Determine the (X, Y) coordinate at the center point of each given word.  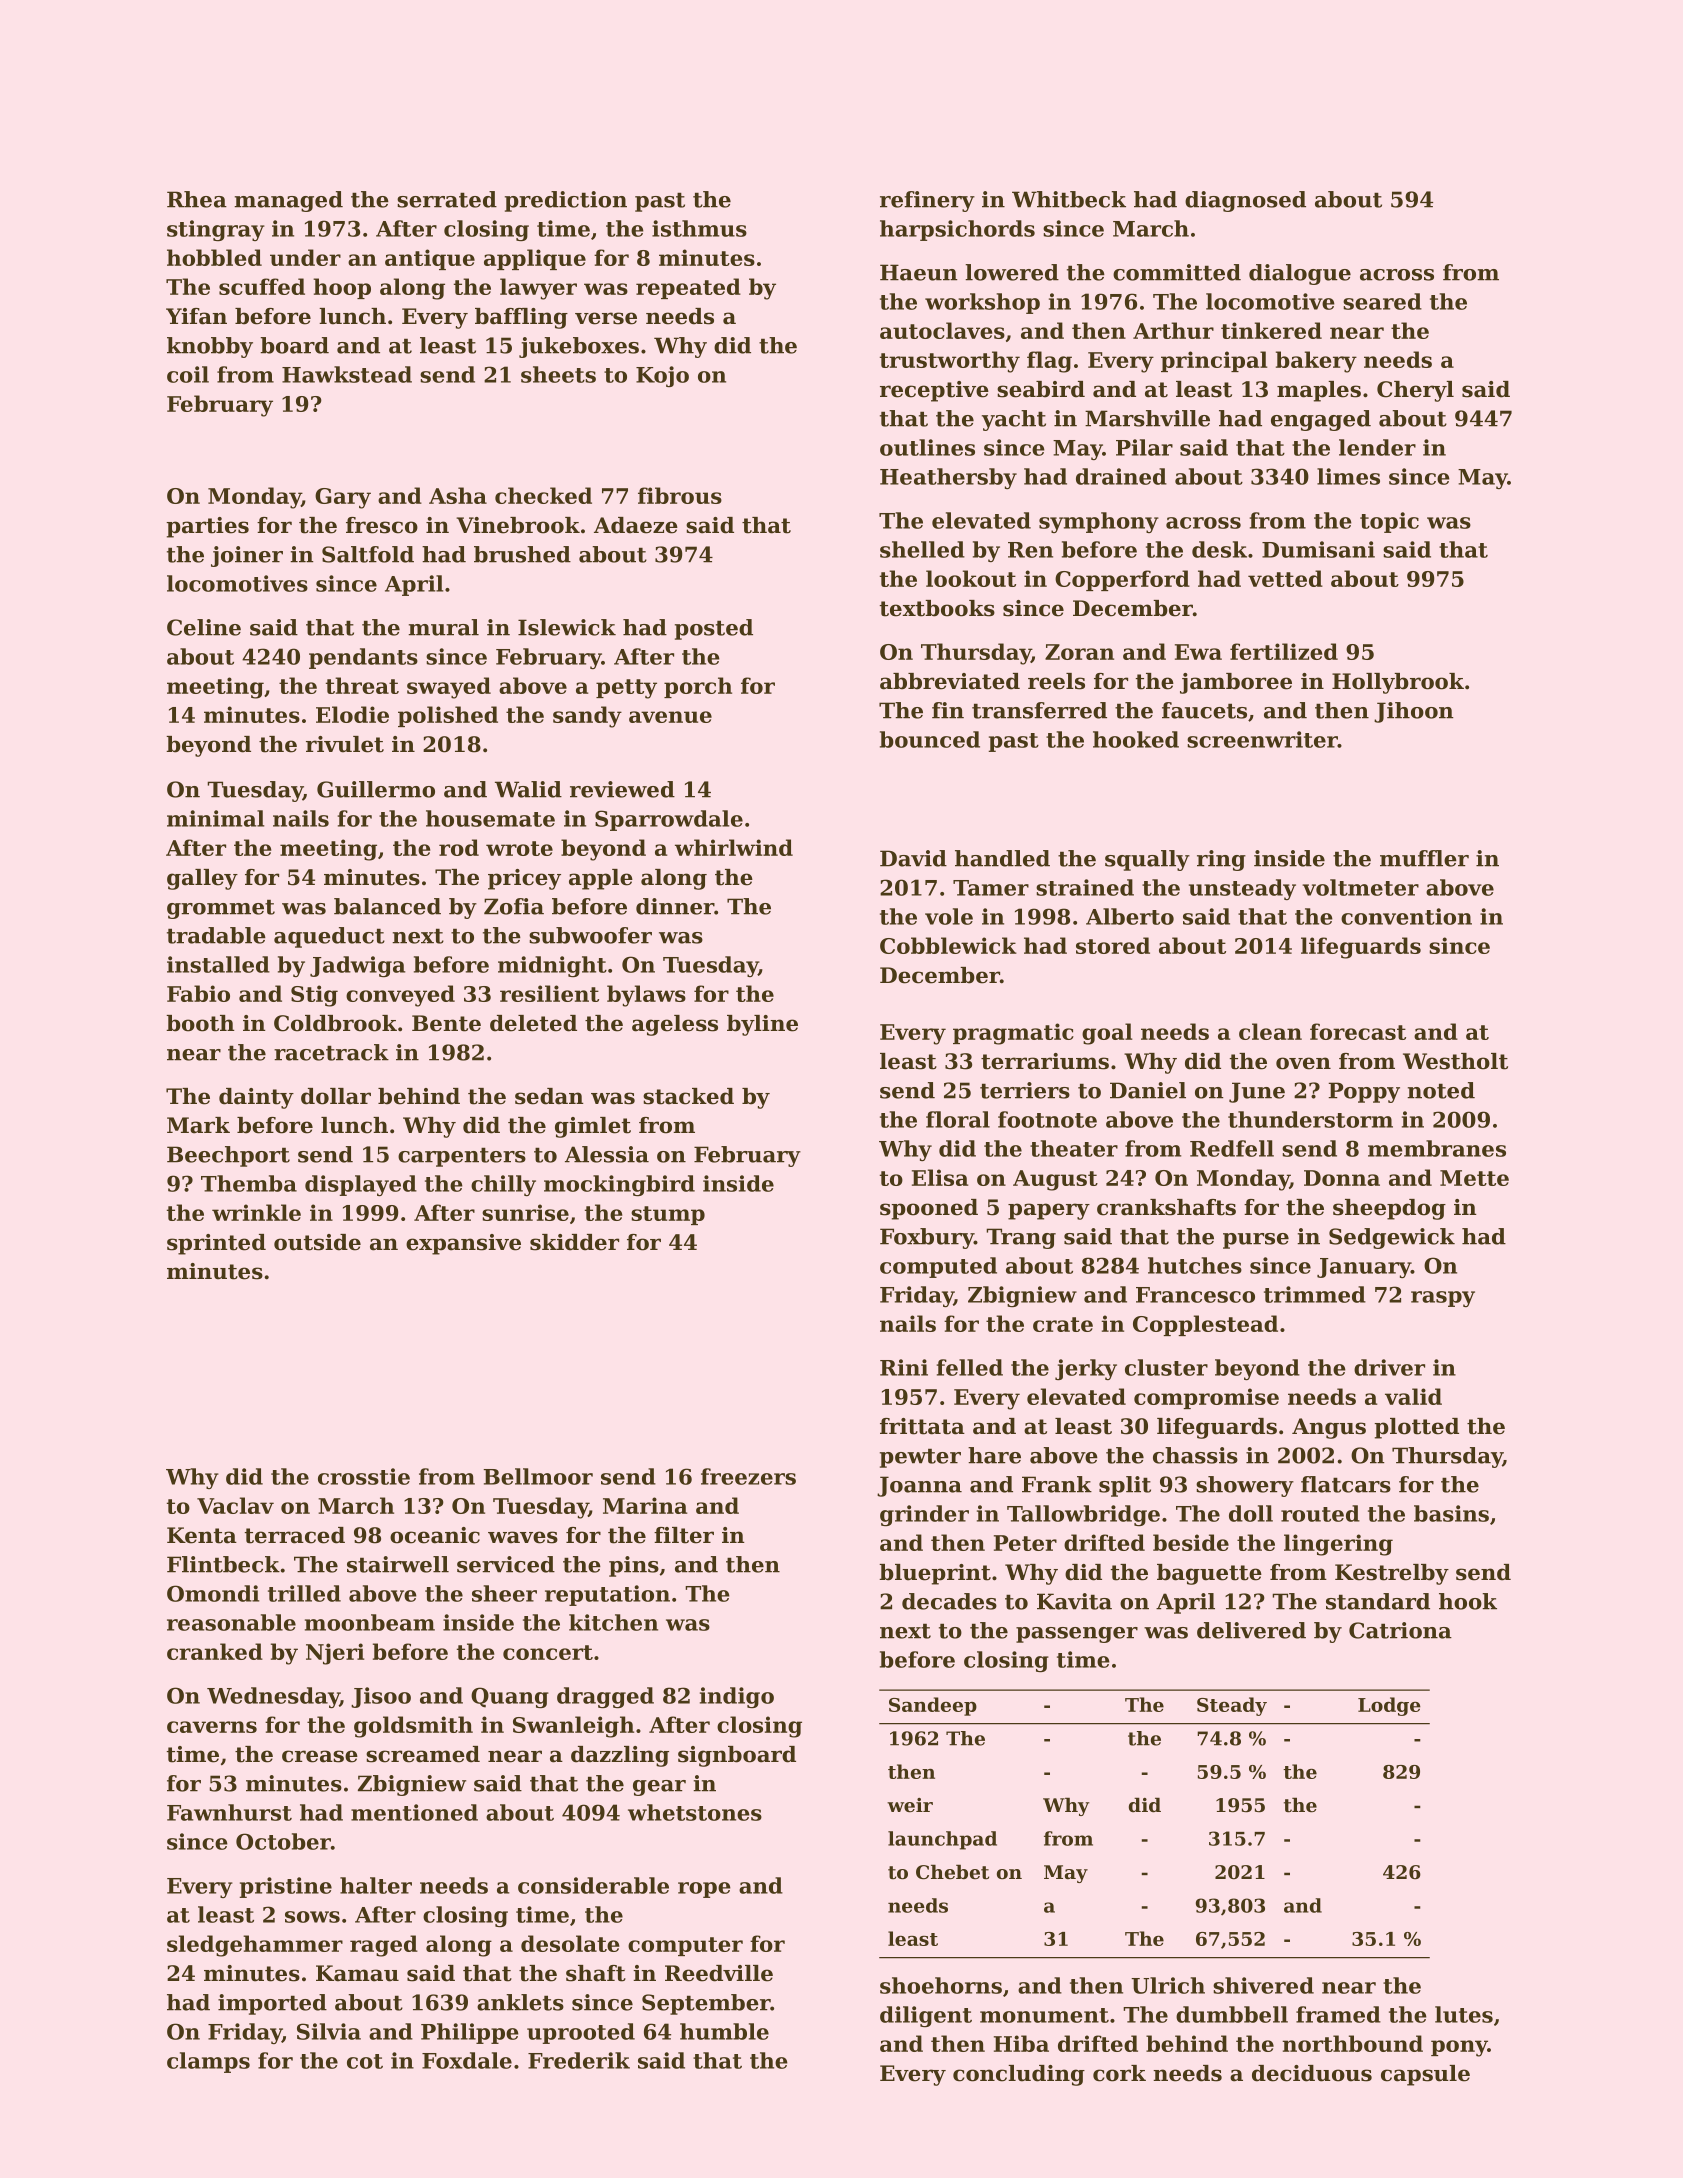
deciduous (1312, 2073)
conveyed (400, 996)
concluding (1019, 2075)
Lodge (1389, 1706)
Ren (1030, 550)
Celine (204, 627)
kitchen (613, 1622)
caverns (212, 1727)
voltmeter (1360, 887)
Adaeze (636, 525)
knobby (210, 347)
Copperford (1122, 580)
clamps (208, 2062)
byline (762, 1025)
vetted (1285, 578)
